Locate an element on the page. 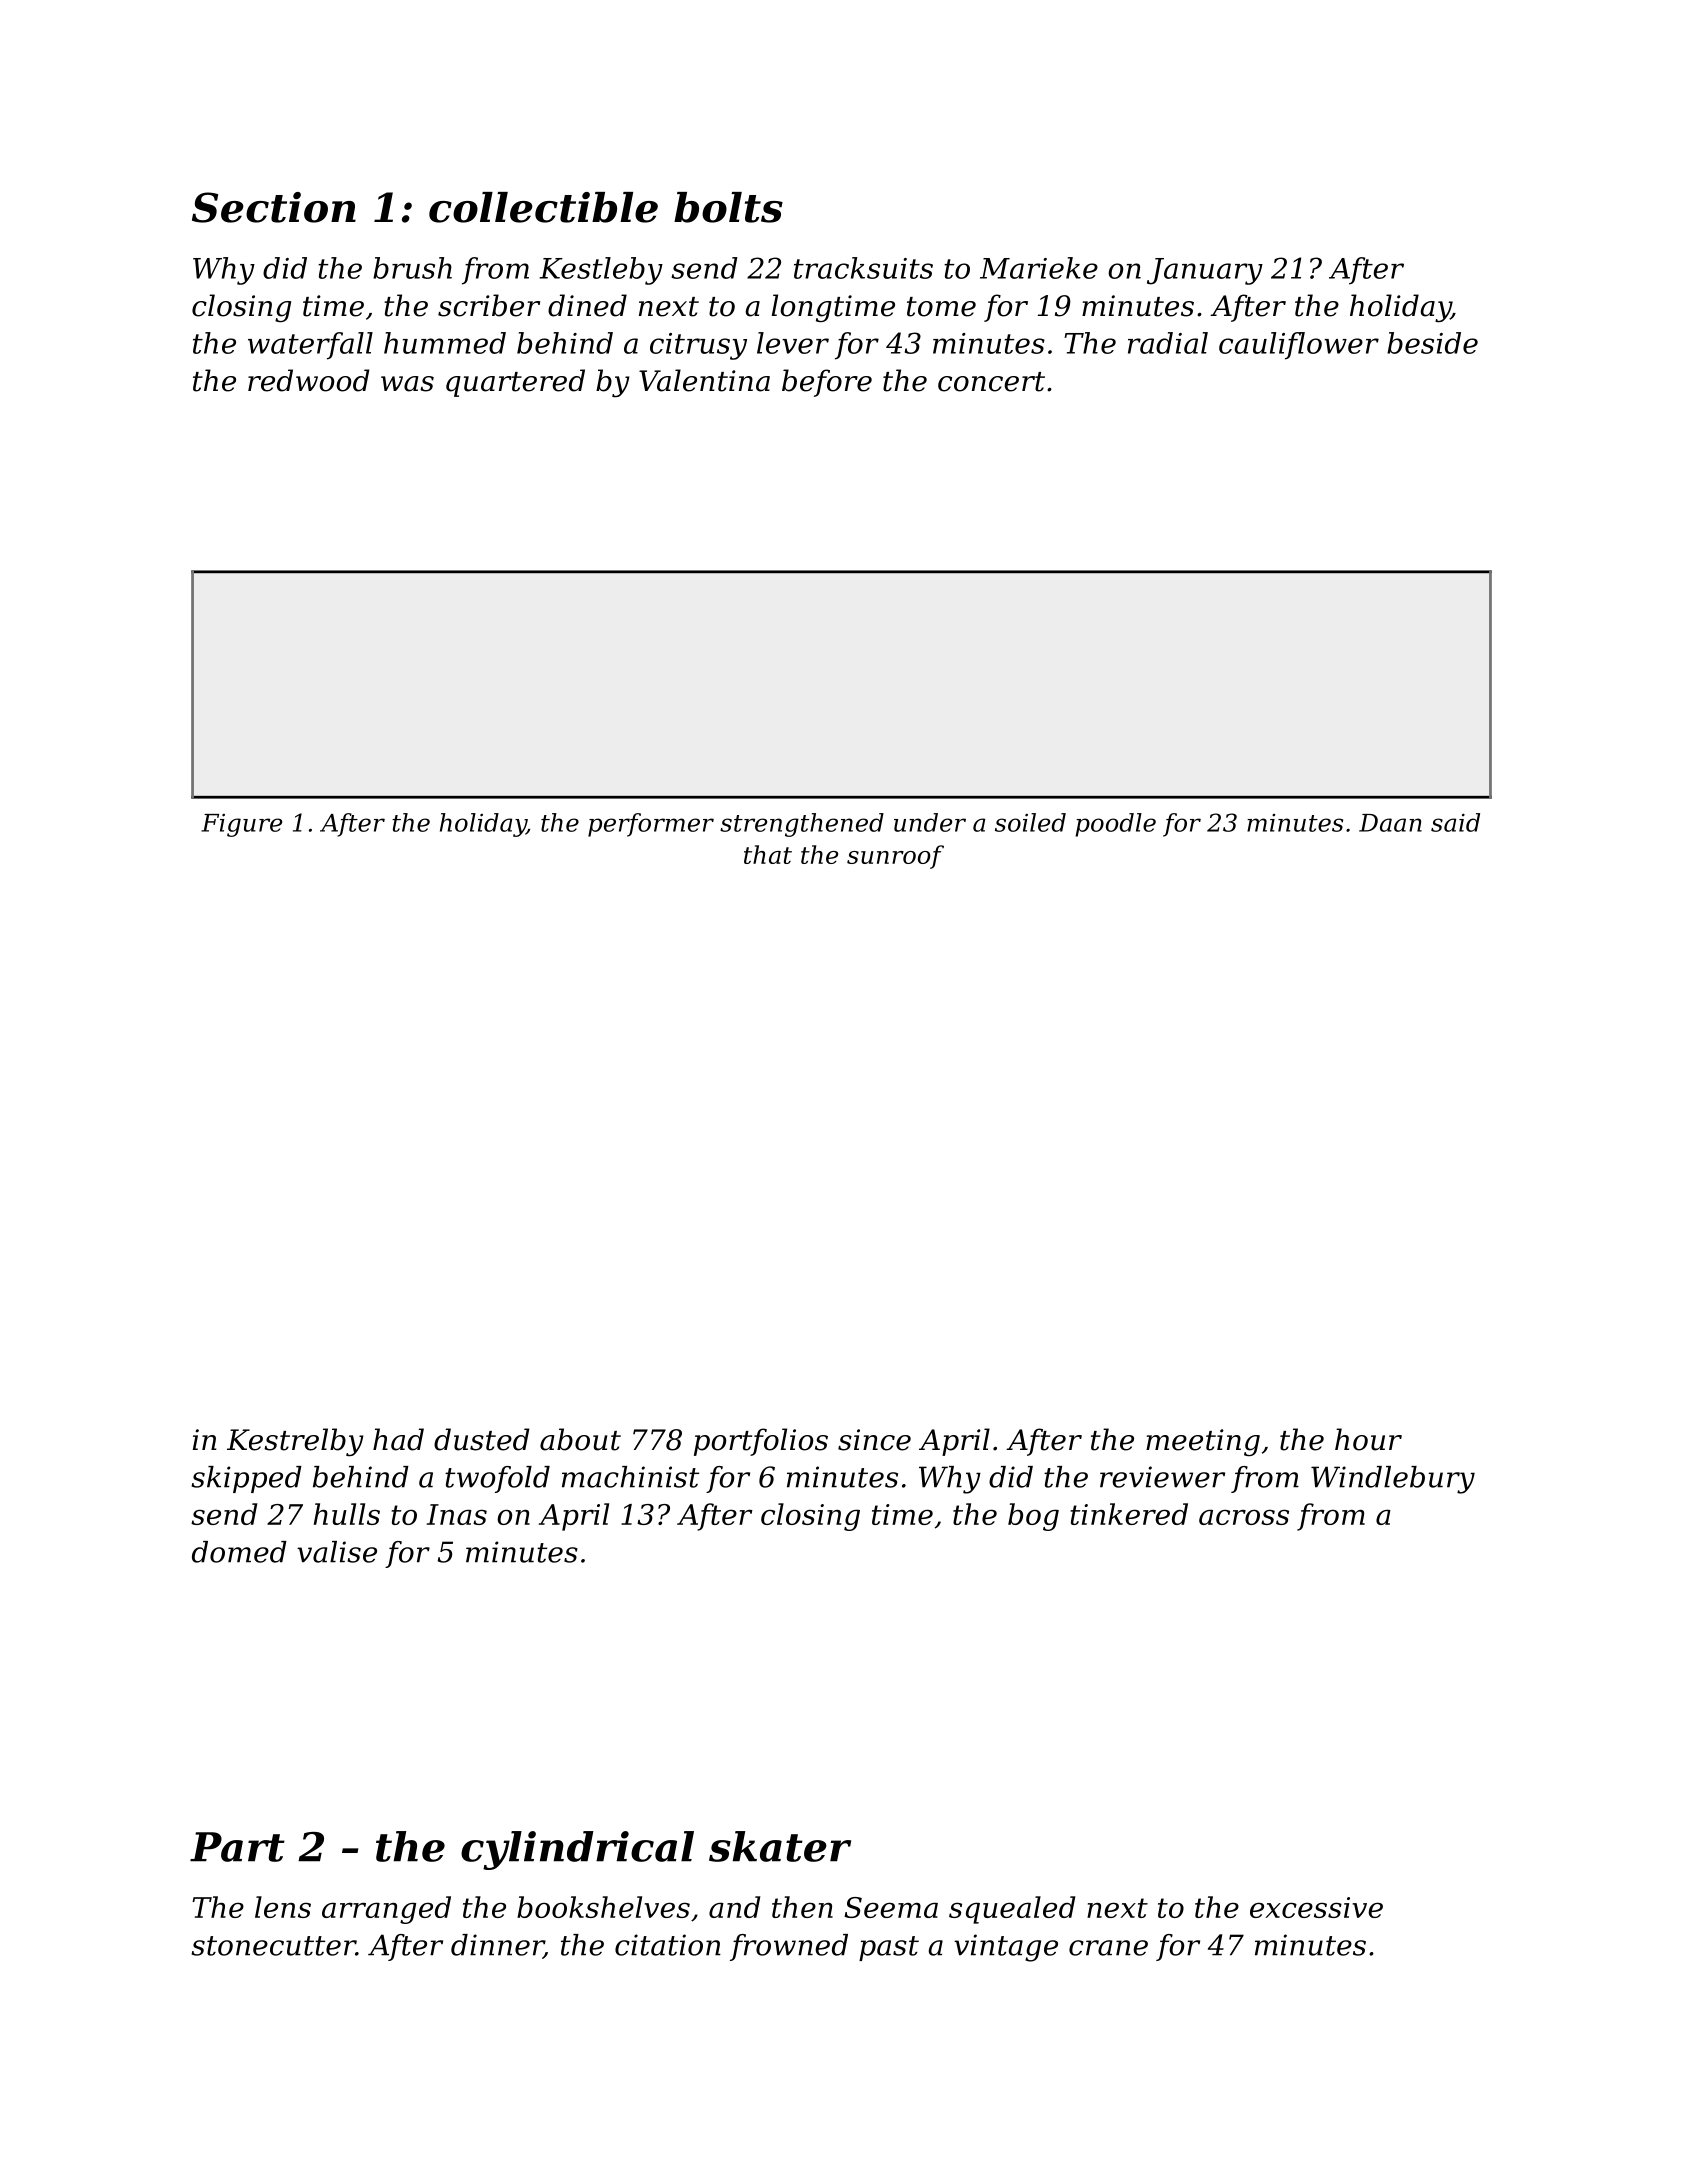 Image resolution: width=1683 pixels, height=2178 pixels. Section is located at coordinates (274, 207).
